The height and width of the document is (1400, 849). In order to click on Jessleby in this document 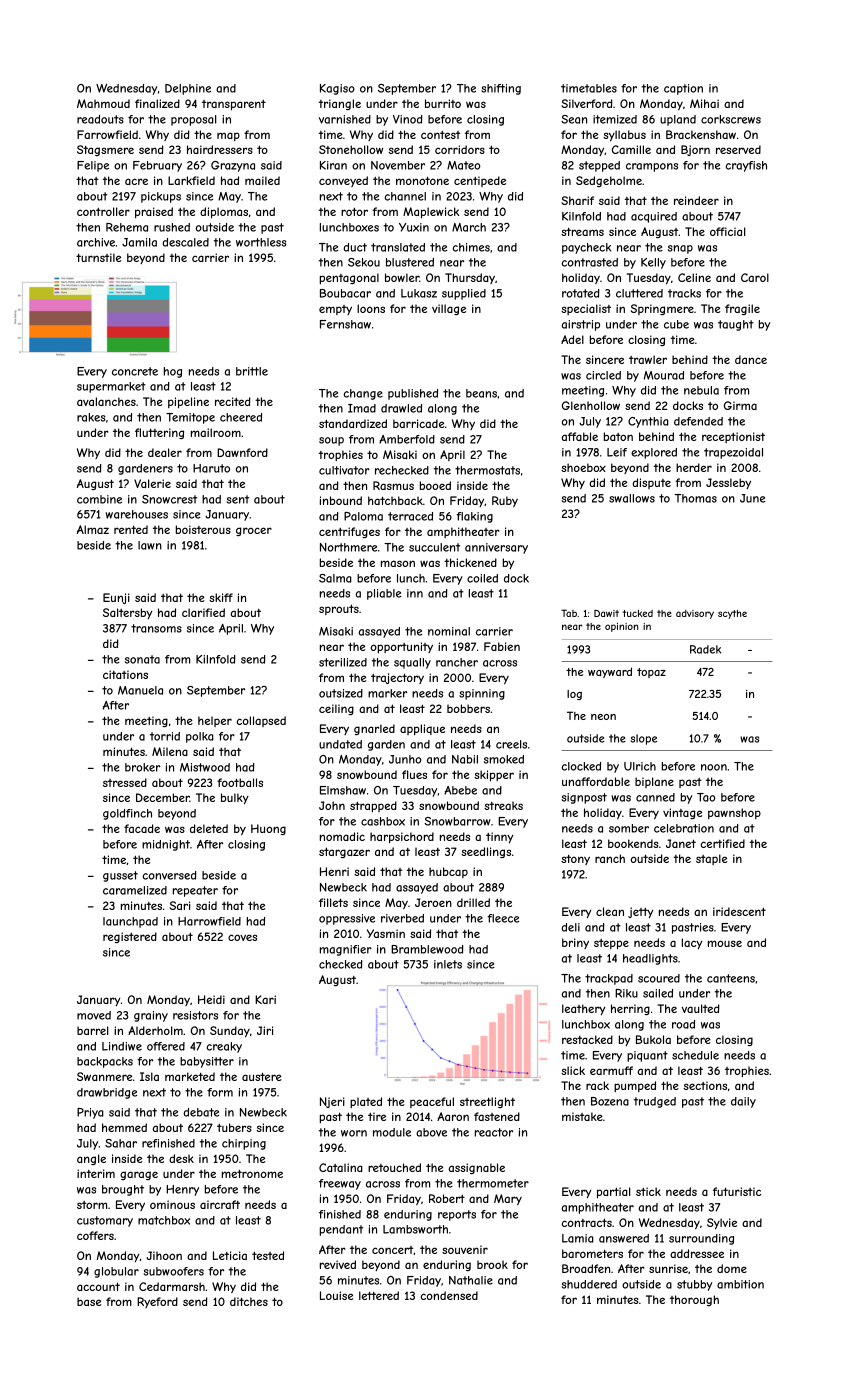, I will do `click(728, 483)`.
